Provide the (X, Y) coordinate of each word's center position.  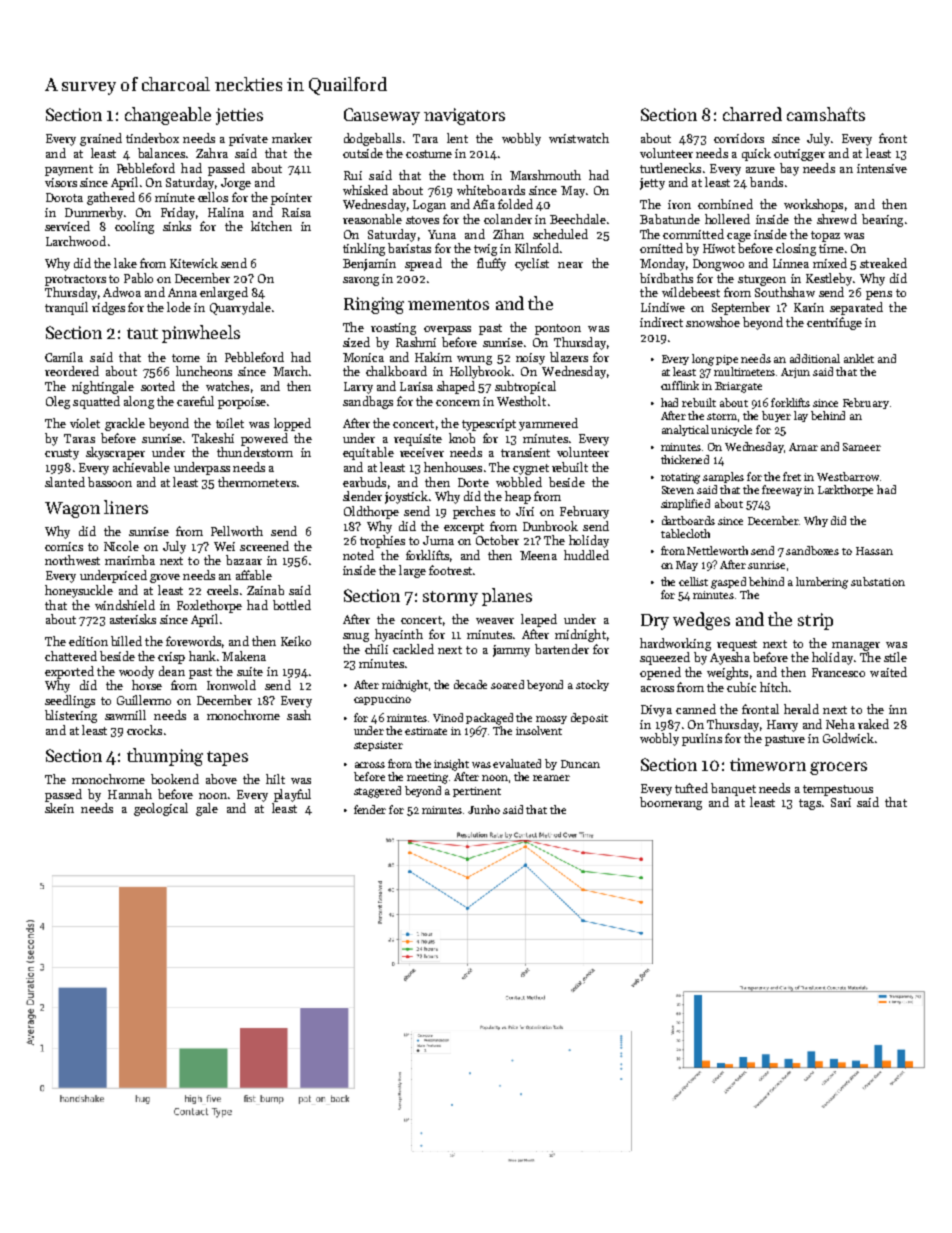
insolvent (539, 730)
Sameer (862, 447)
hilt (275, 779)
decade (470, 684)
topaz (825, 236)
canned (696, 709)
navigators (464, 116)
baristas (409, 248)
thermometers (257, 482)
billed (126, 641)
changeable (168, 116)
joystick (406, 497)
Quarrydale (240, 308)
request (737, 645)
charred (752, 114)
